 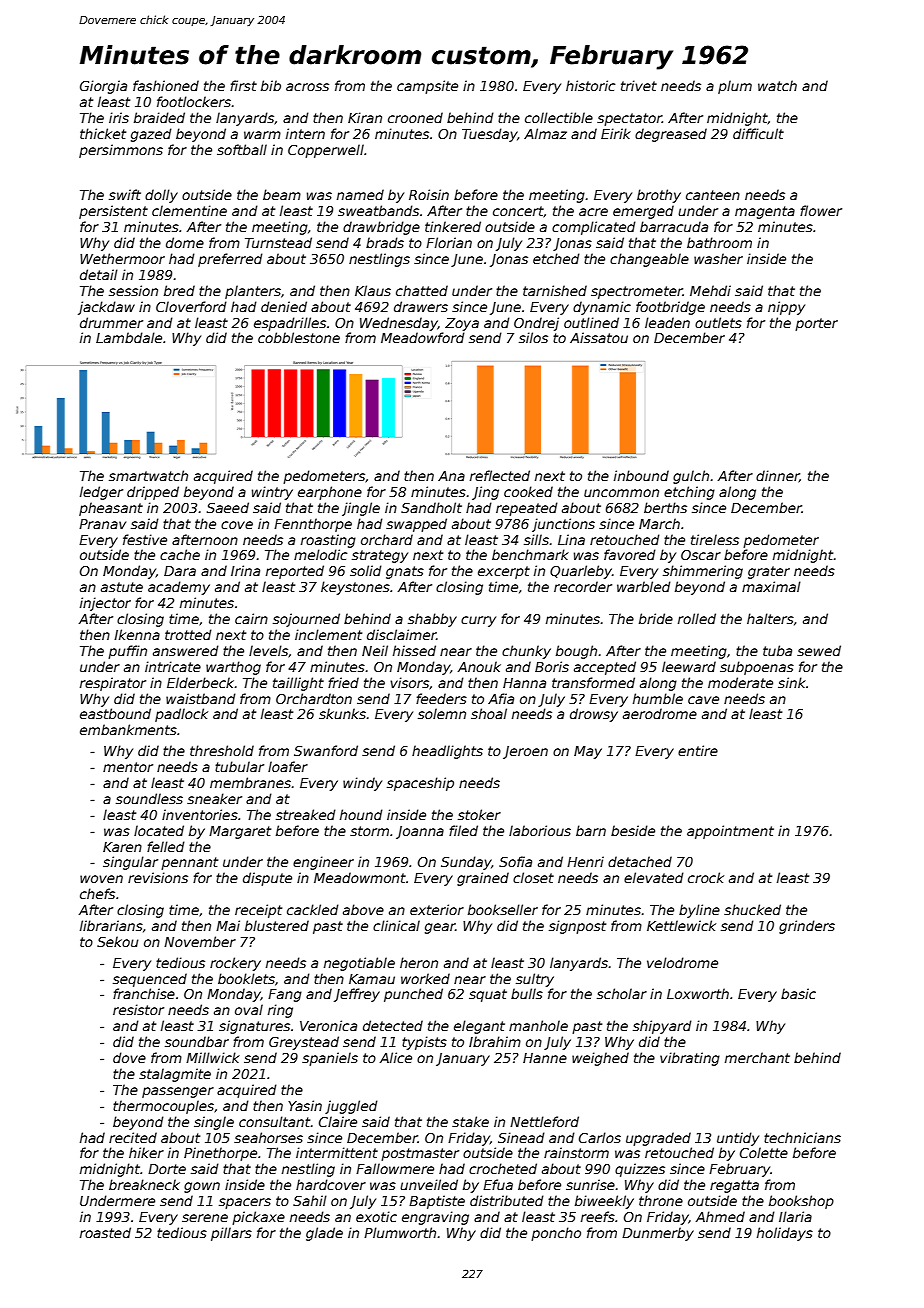 I want to click on softball, so click(x=242, y=149).
